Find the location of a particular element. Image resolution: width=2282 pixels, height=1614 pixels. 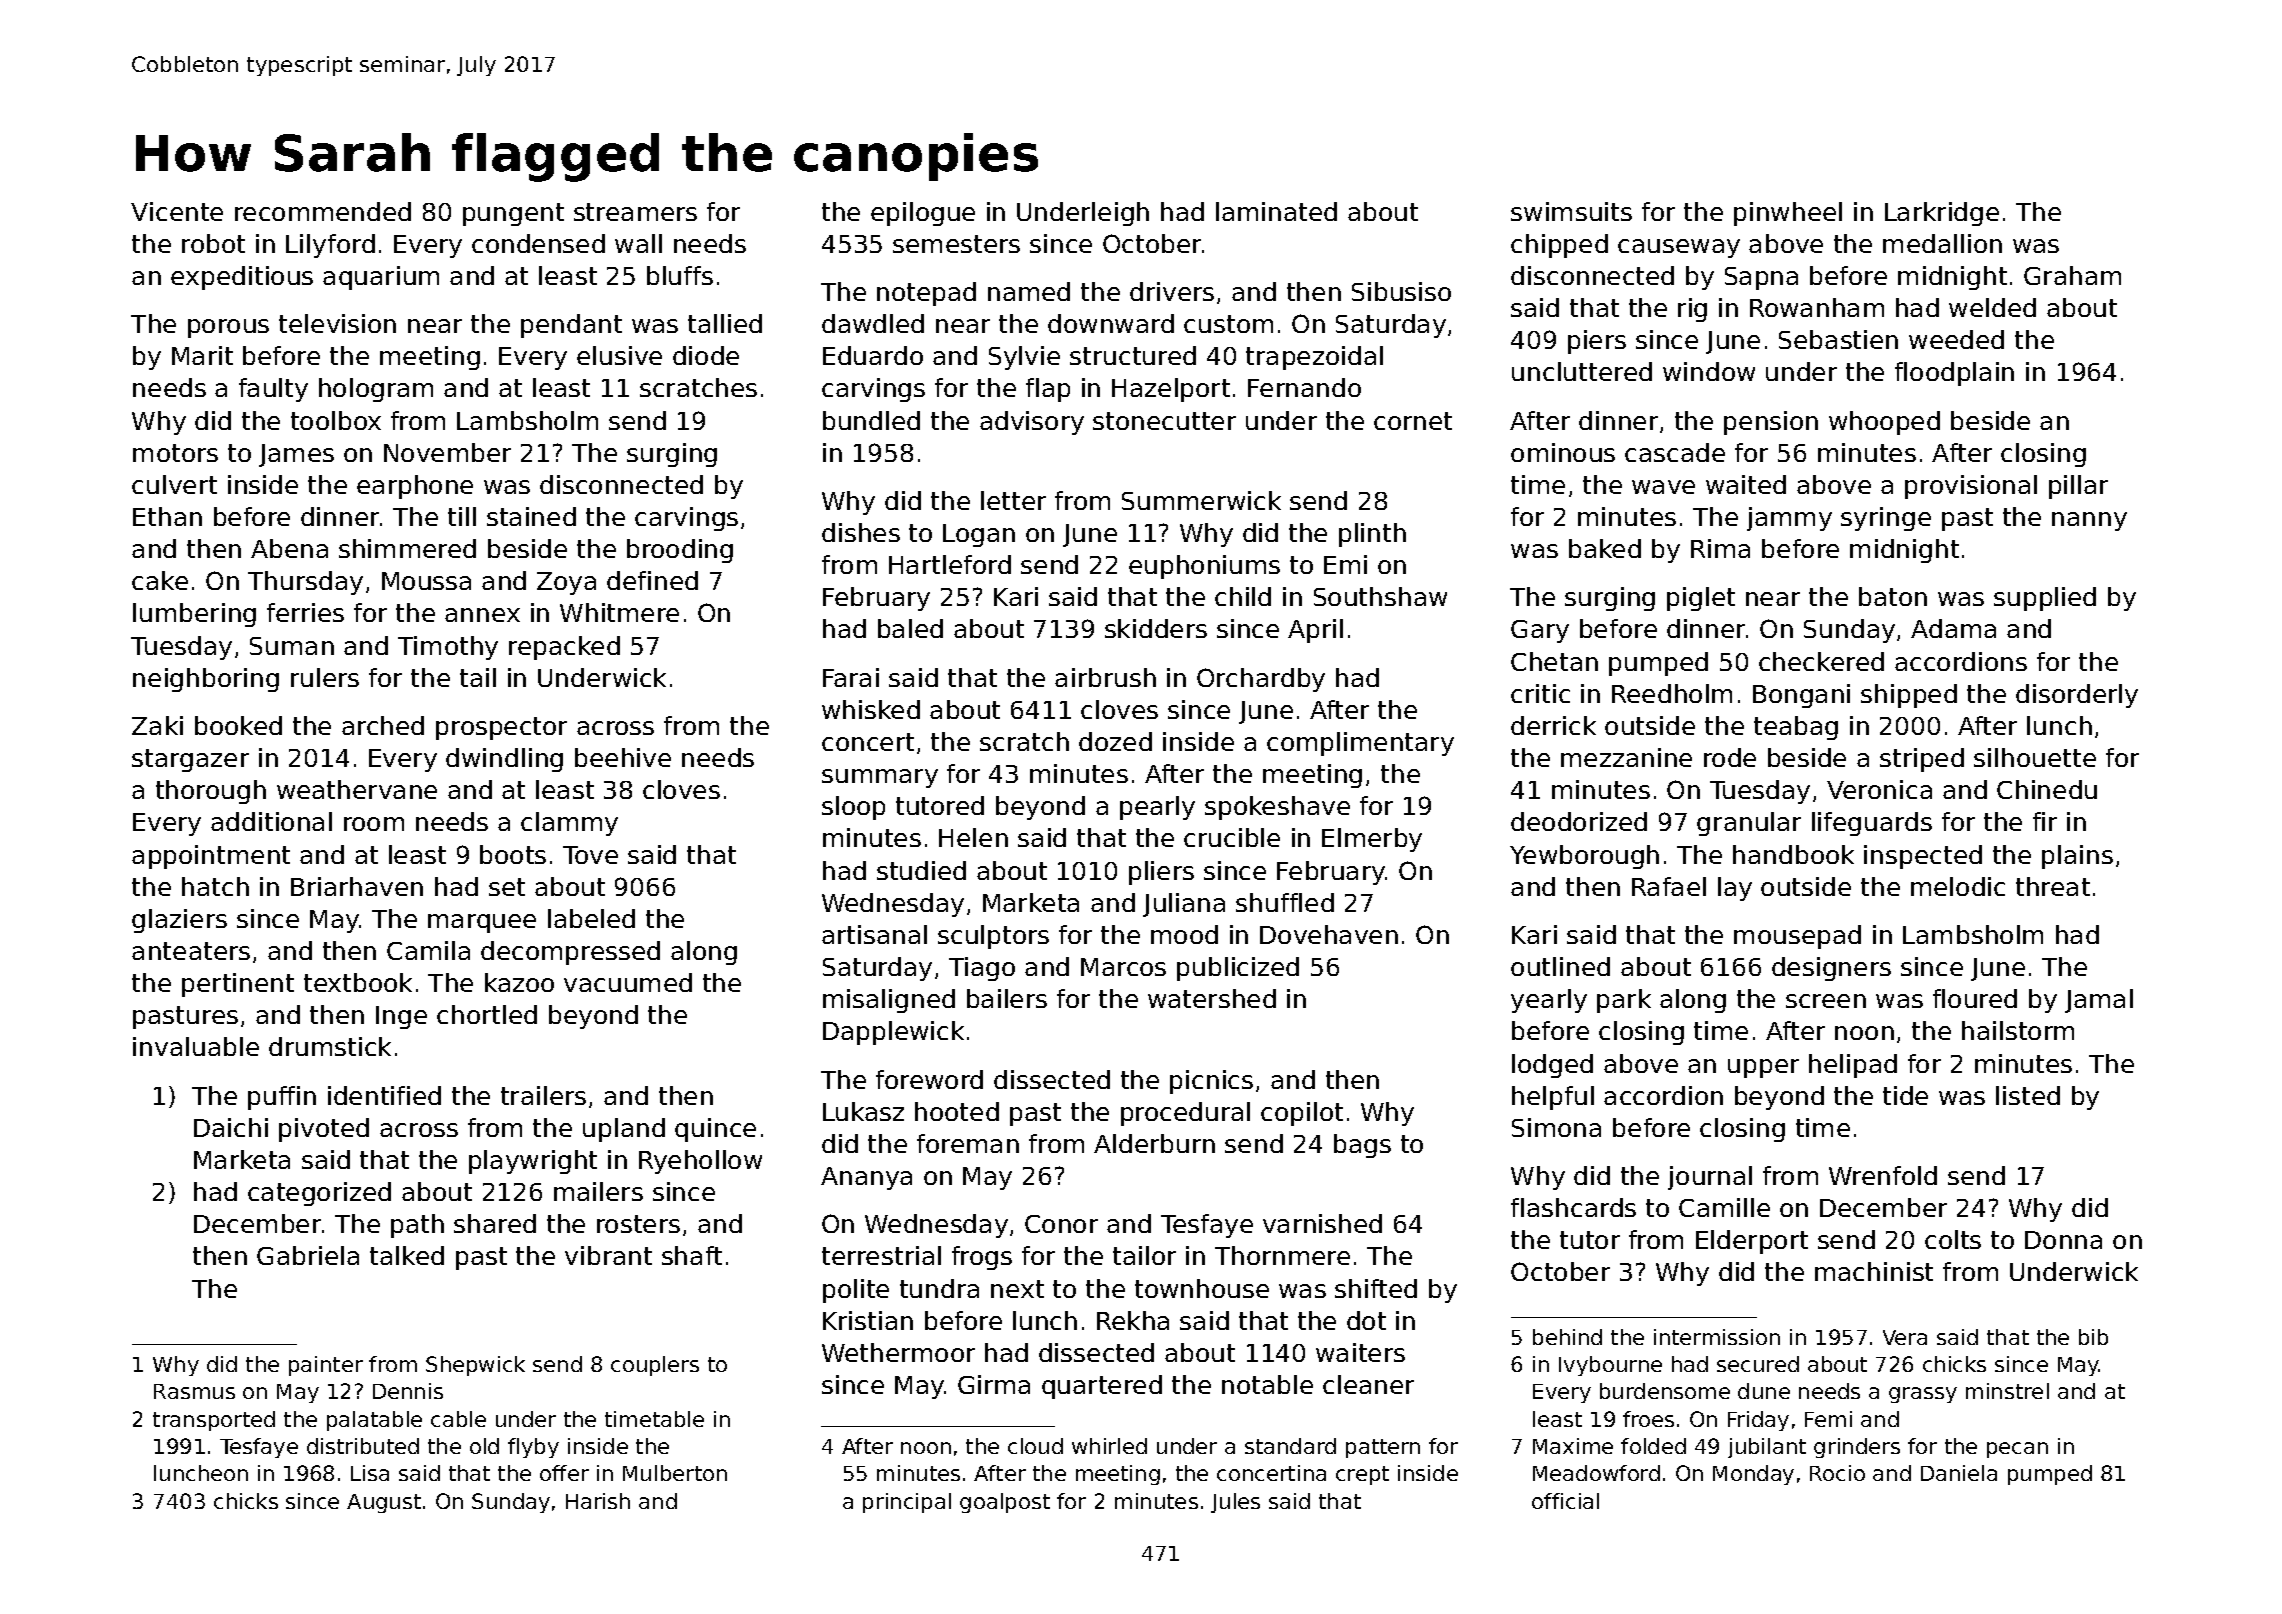

Donna is located at coordinates (2063, 1240).
